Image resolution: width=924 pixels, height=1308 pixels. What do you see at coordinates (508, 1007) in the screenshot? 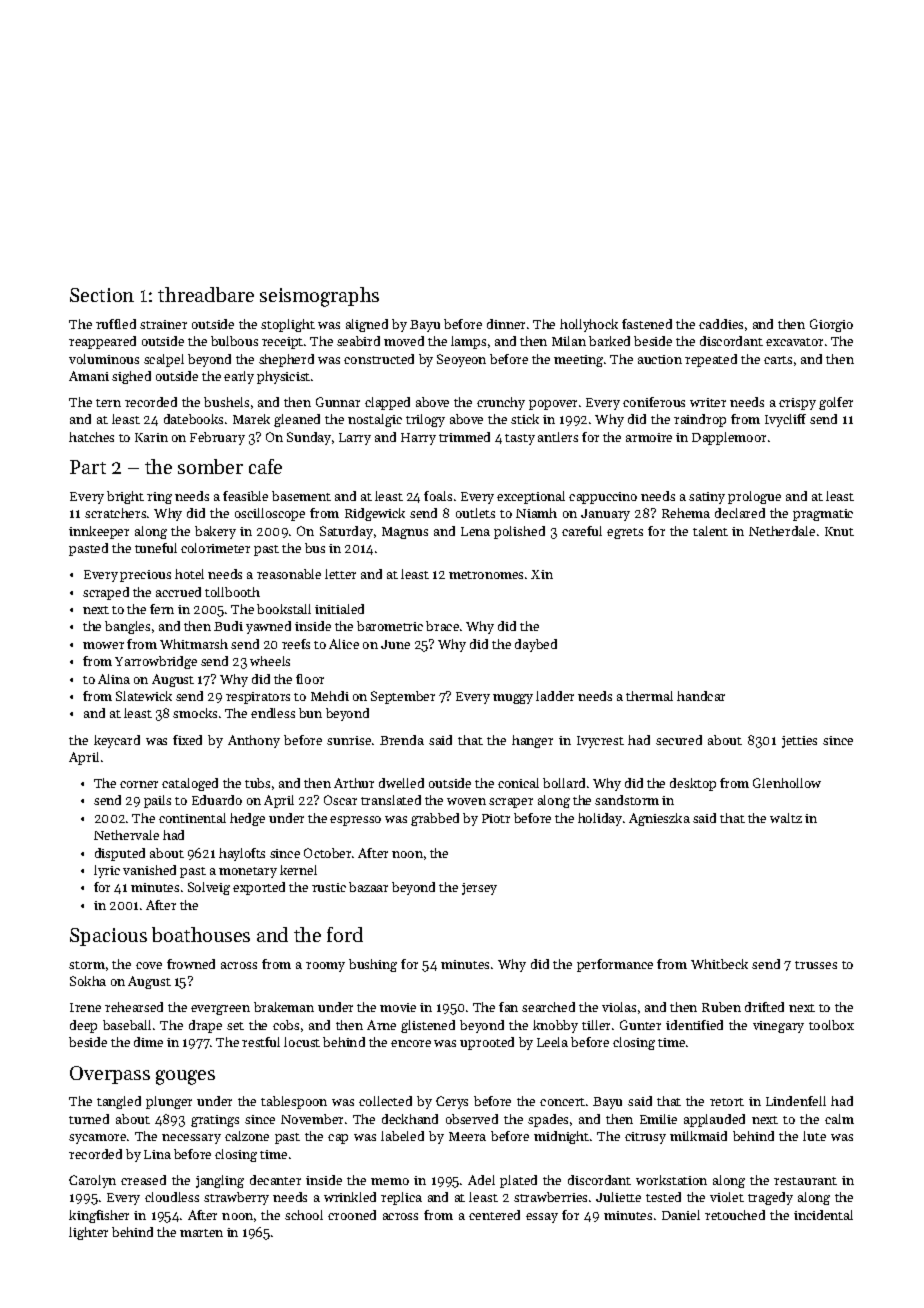
I see `fan` at bounding box center [508, 1007].
